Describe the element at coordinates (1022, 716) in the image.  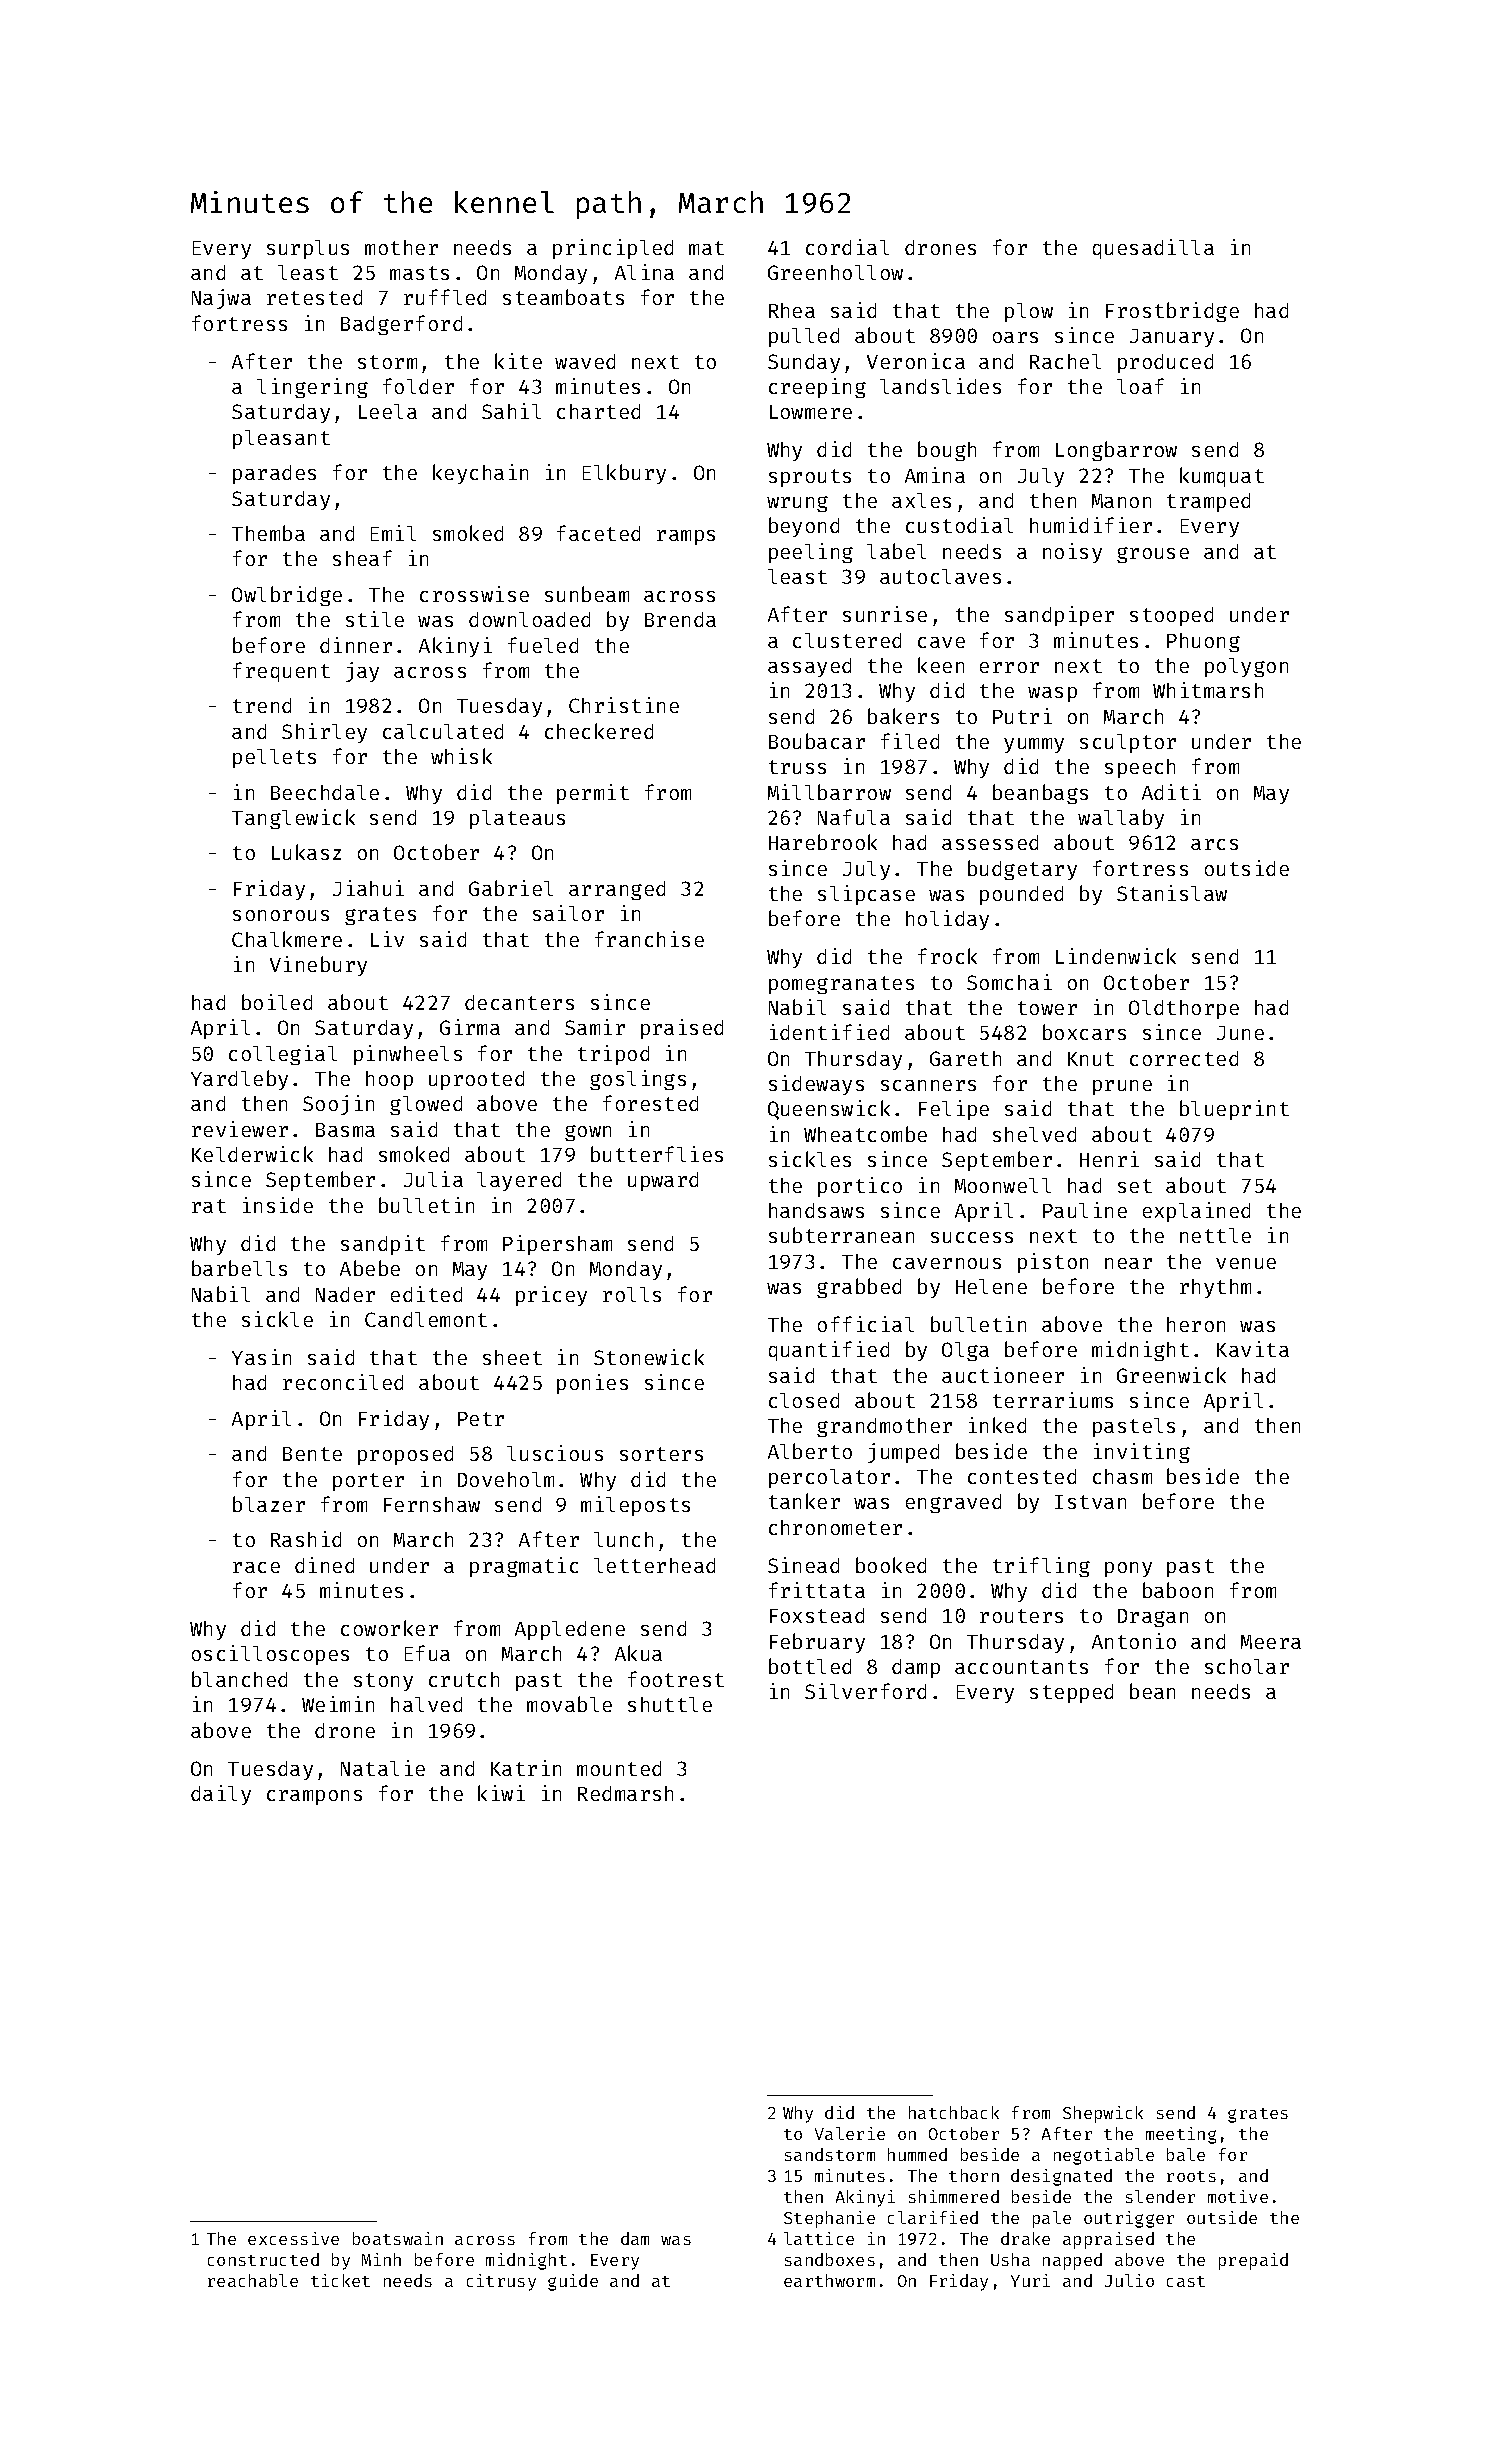
I see `Putri` at that location.
